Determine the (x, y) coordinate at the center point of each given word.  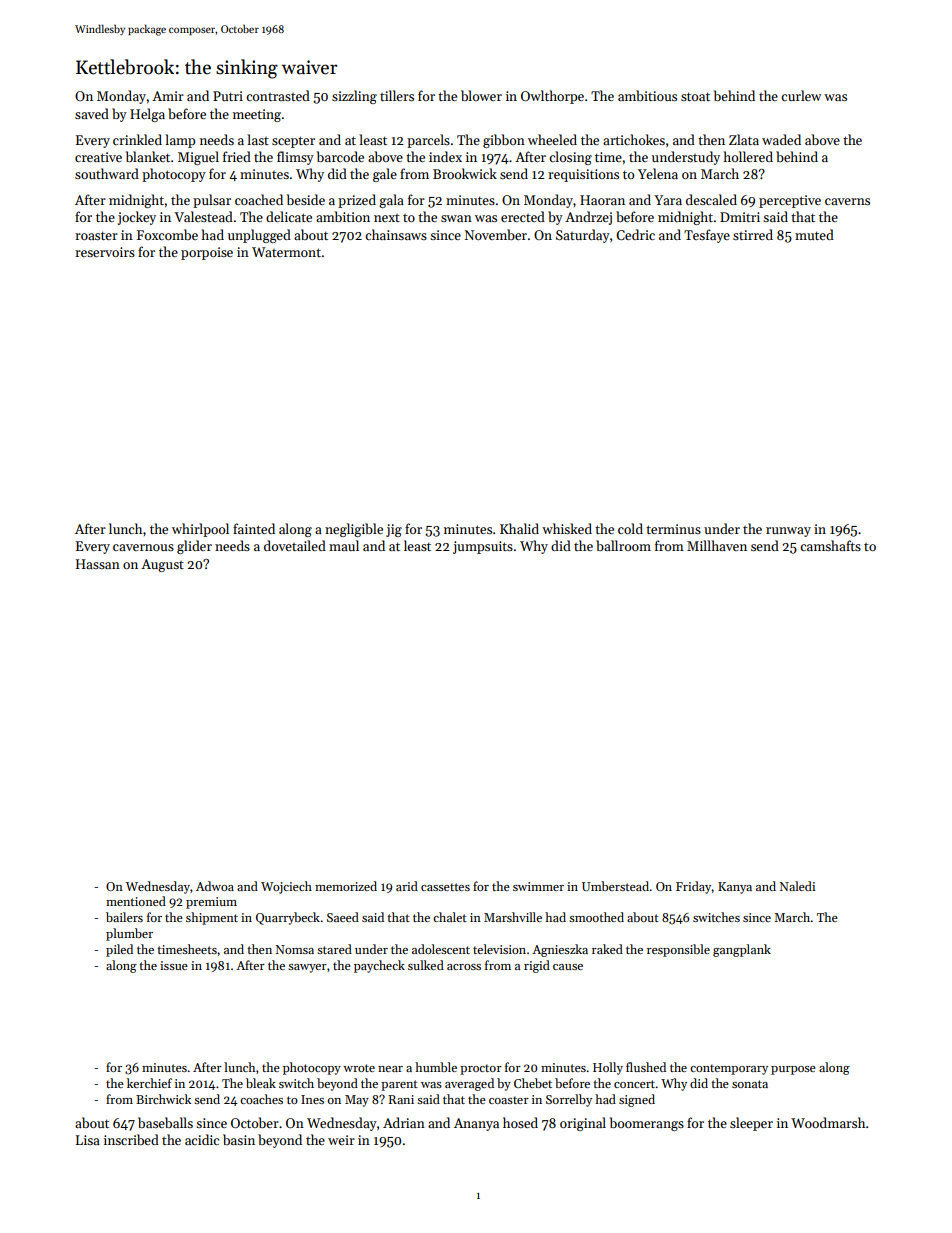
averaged (469, 1084)
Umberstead (616, 886)
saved (92, 113)
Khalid (519, 528)
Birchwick (163, 1099)
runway (788, 532)
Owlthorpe (552, 97)
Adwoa (215, 886)
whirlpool (200, 530)
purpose (793, 1070)
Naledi (797, 886)
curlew (801, 95)
